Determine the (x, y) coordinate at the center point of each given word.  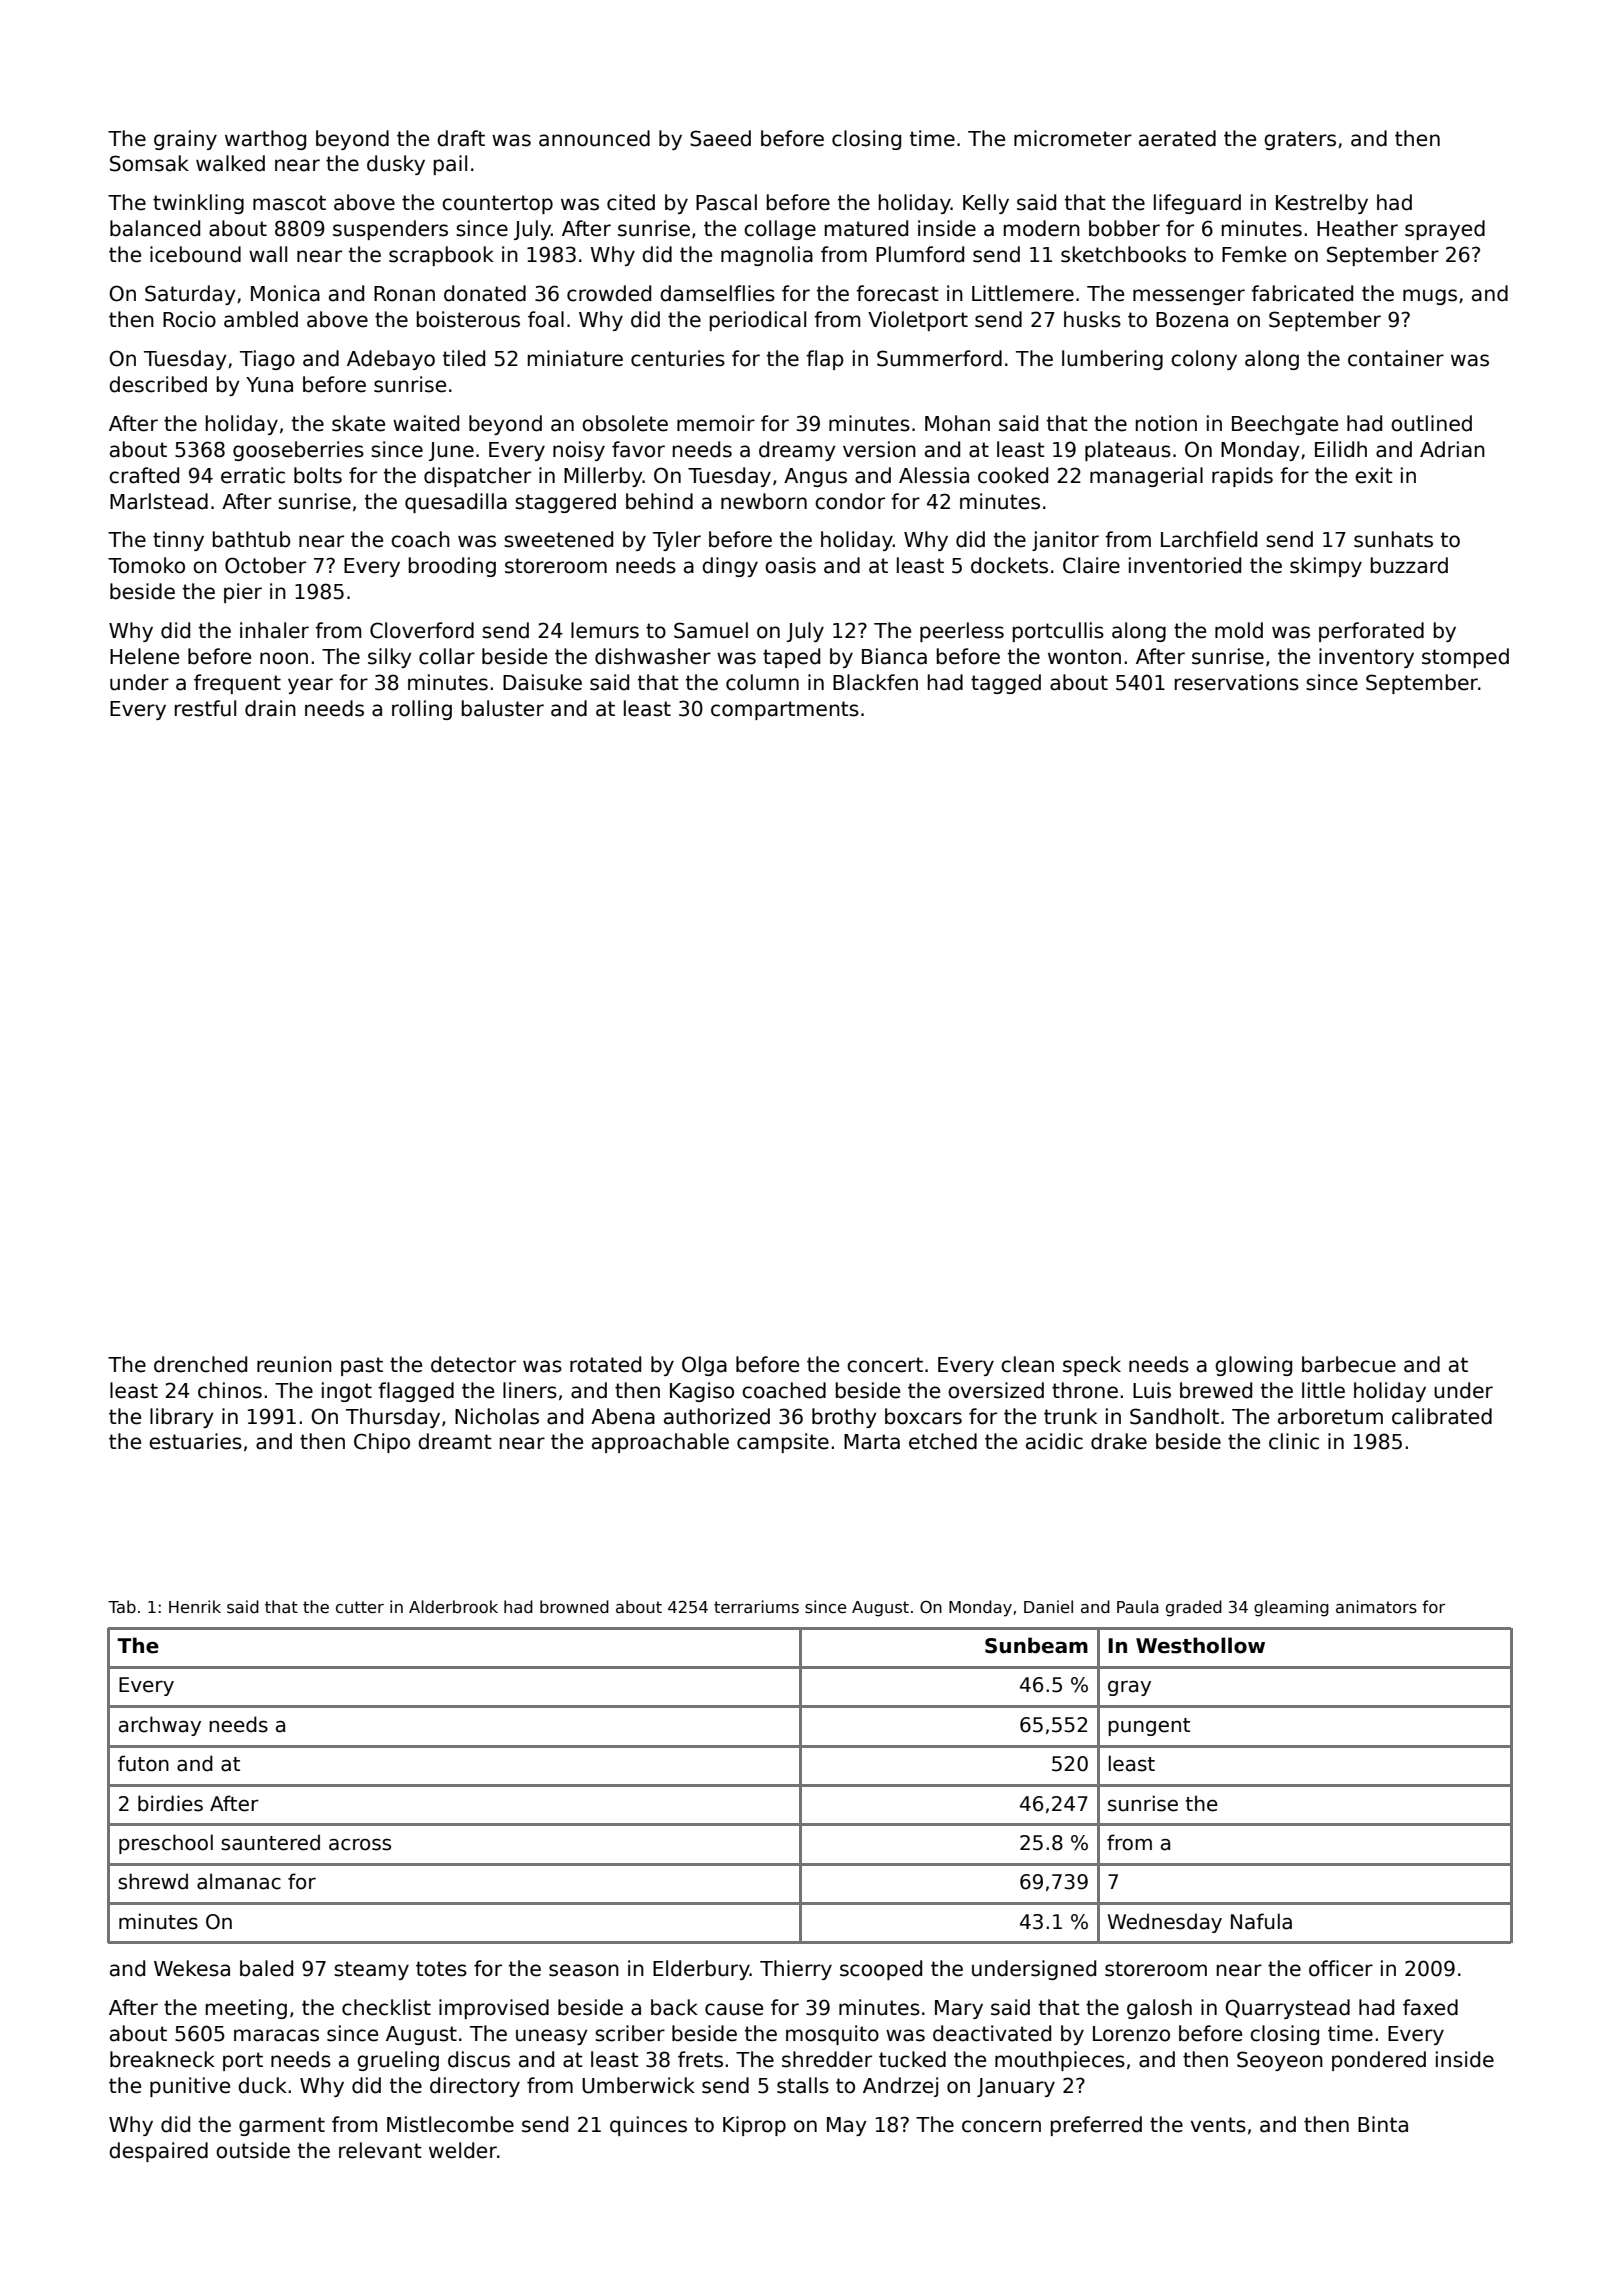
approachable (660, 1443)
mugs (1430, 297)
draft (461, 138)
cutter (360, 1607)
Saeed (720, 138)
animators (1376, 1607)
